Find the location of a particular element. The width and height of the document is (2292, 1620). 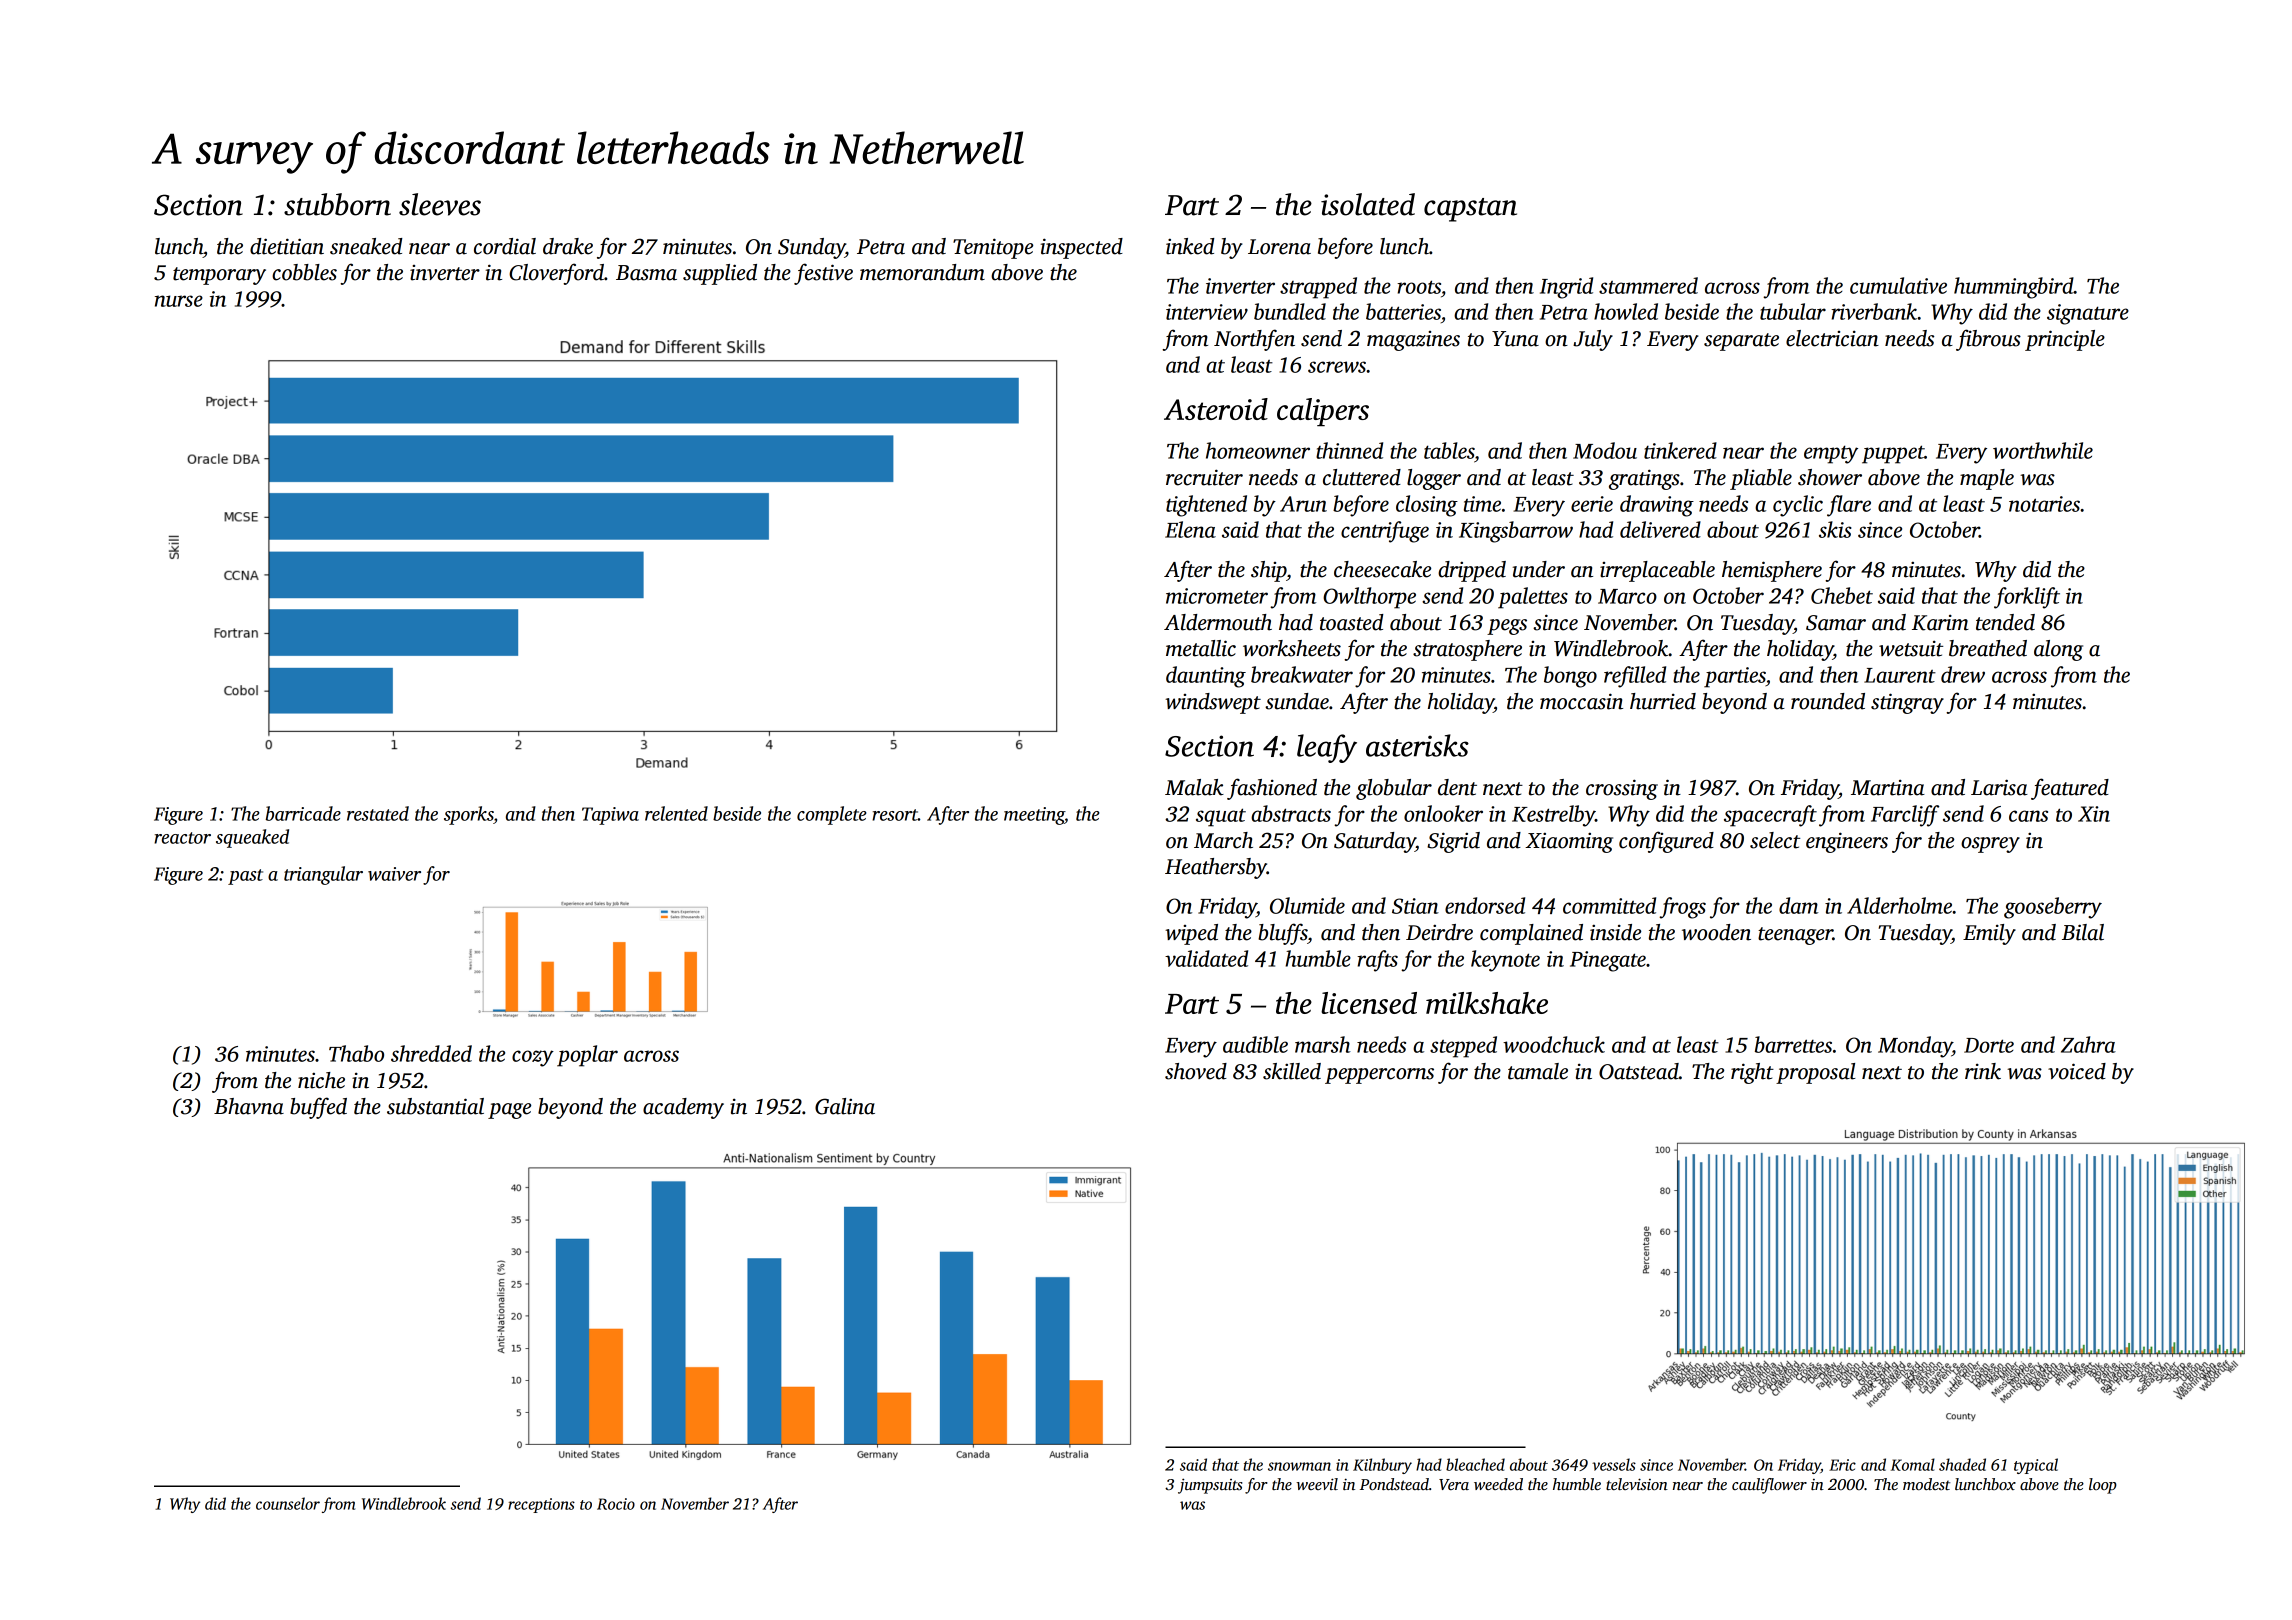

isolated is located at coordinates (1368, 204).
